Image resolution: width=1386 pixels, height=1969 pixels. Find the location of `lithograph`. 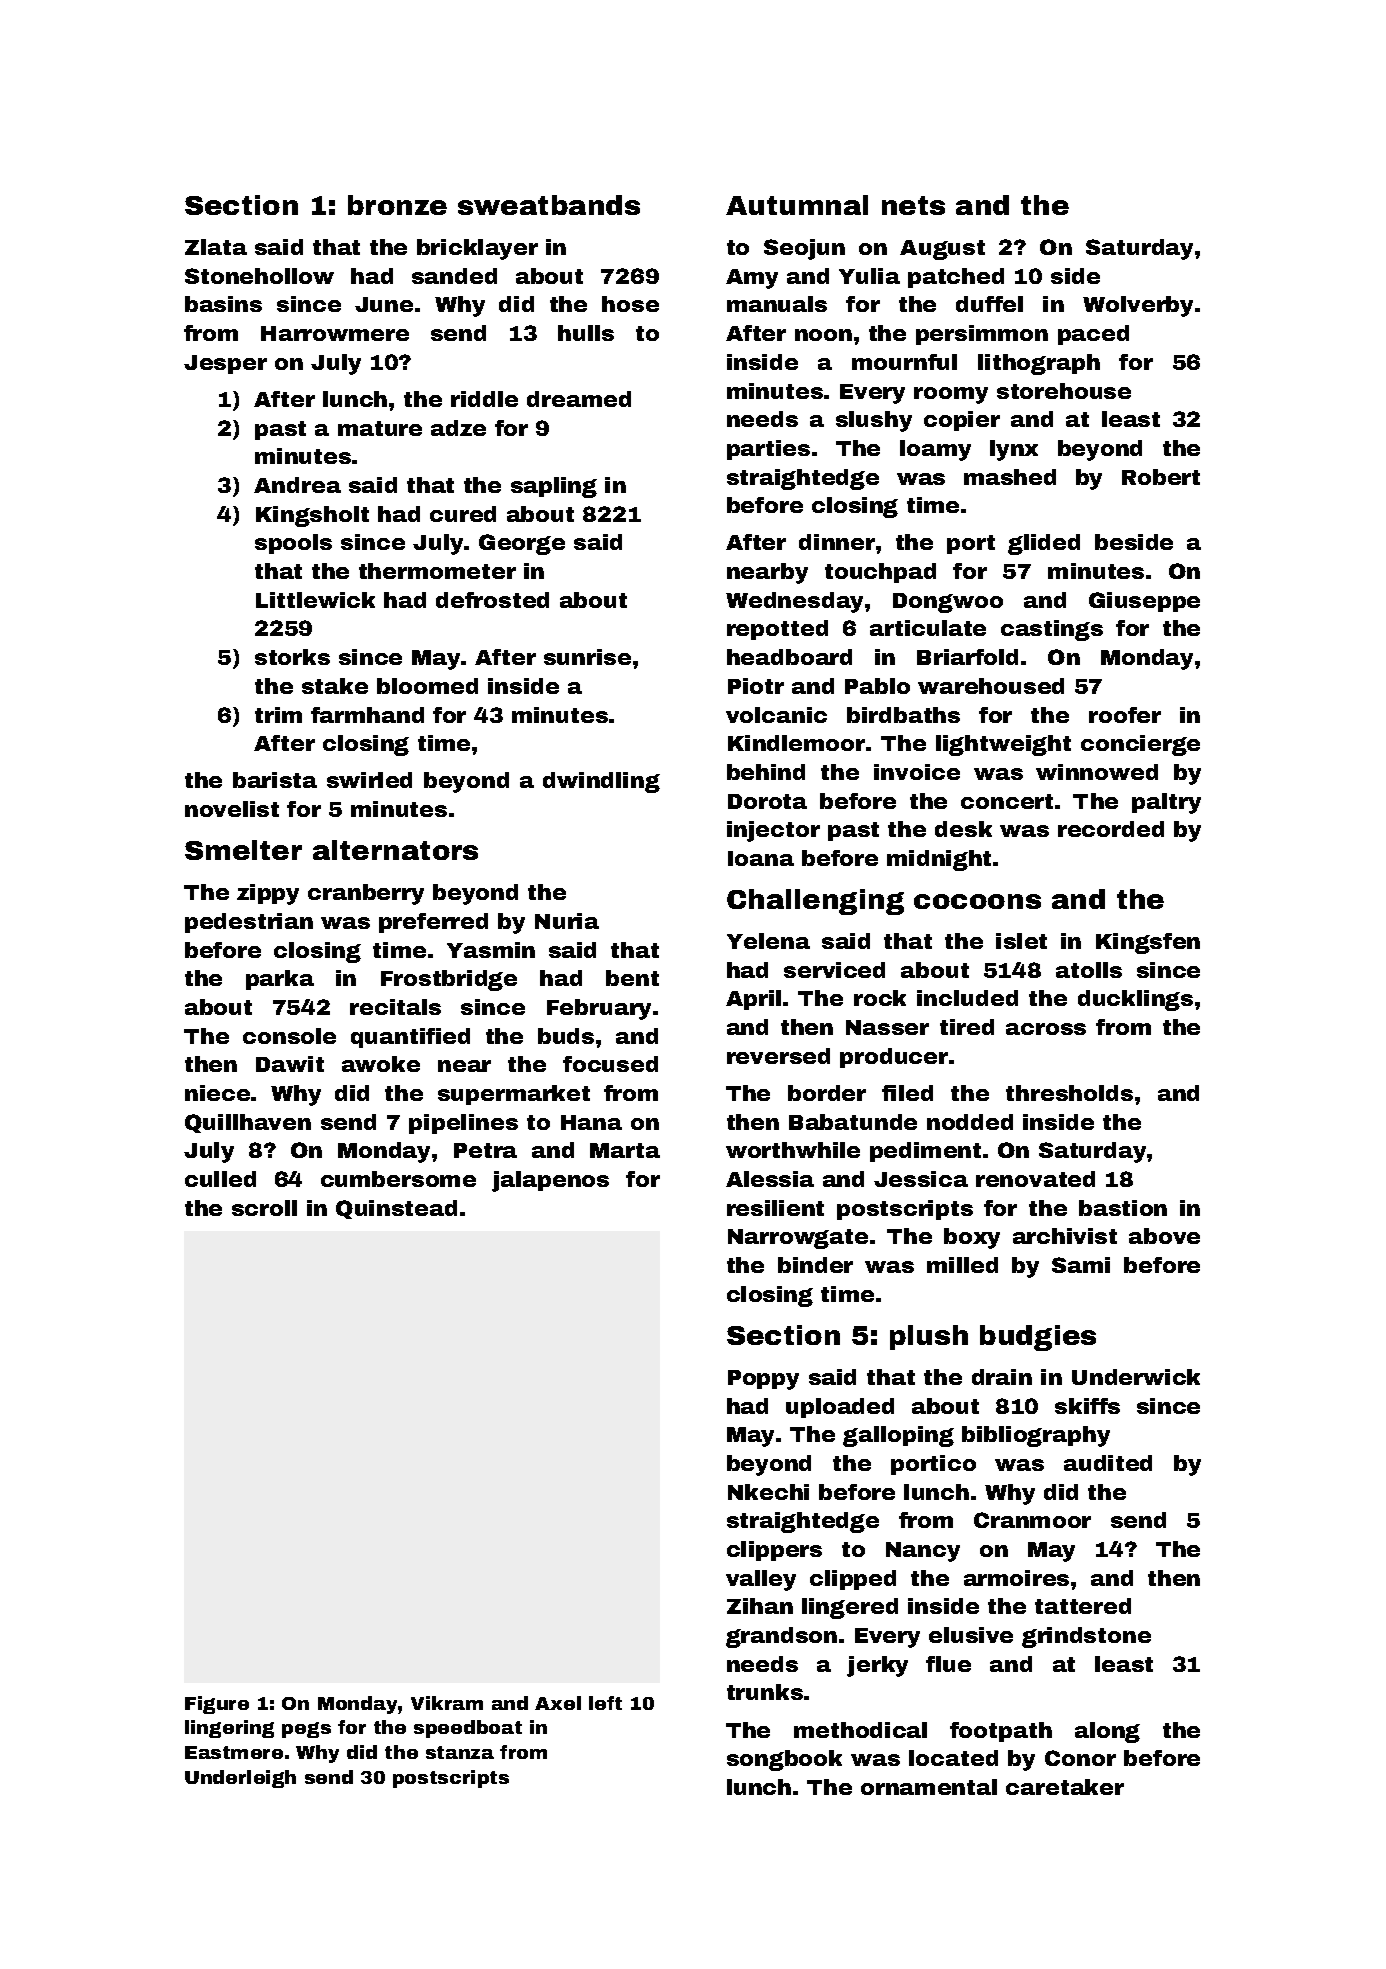

lithograph is located at coordinates (1039, 364).
